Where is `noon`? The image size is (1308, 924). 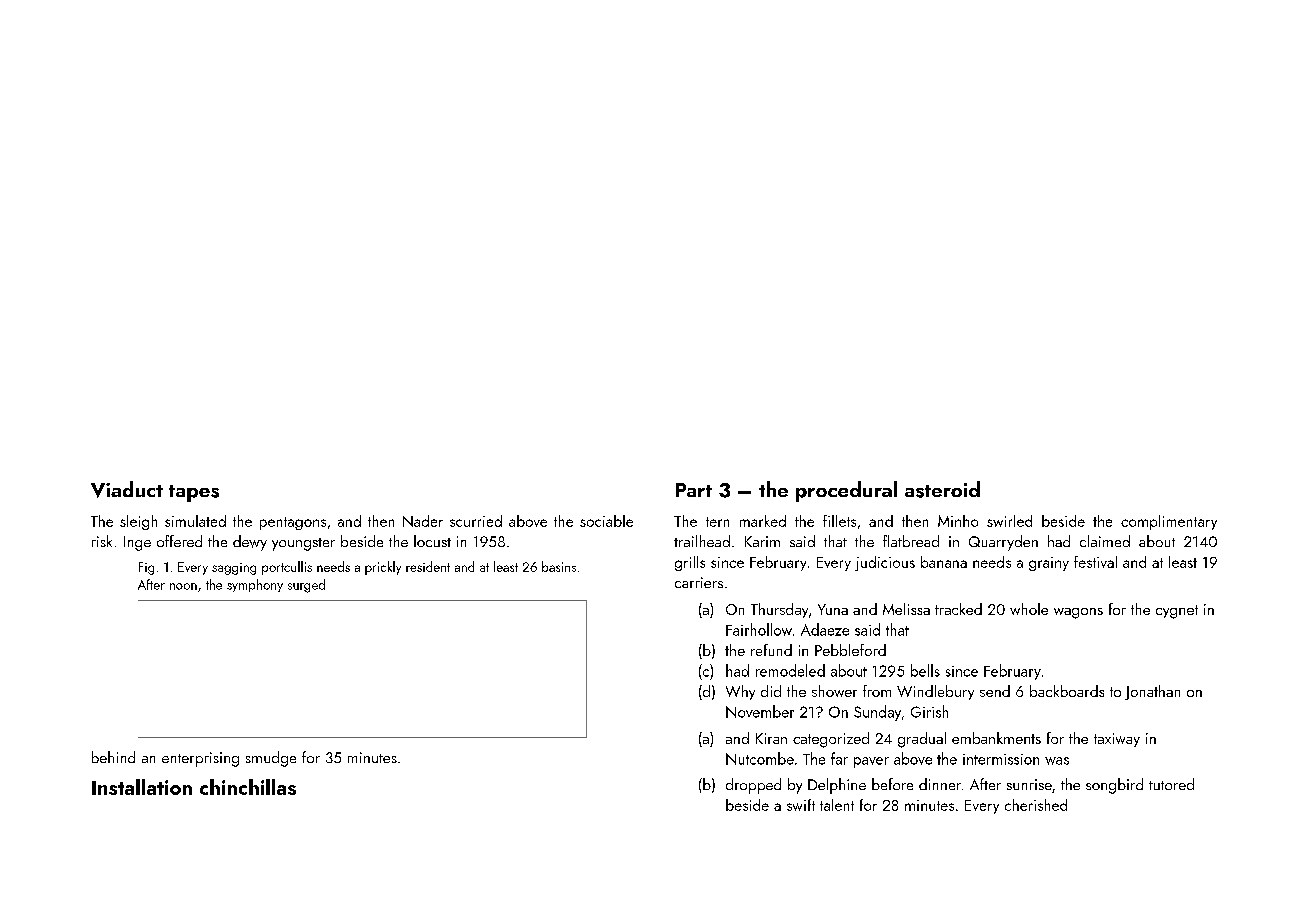
noon is located at coordinates (183, 586).
